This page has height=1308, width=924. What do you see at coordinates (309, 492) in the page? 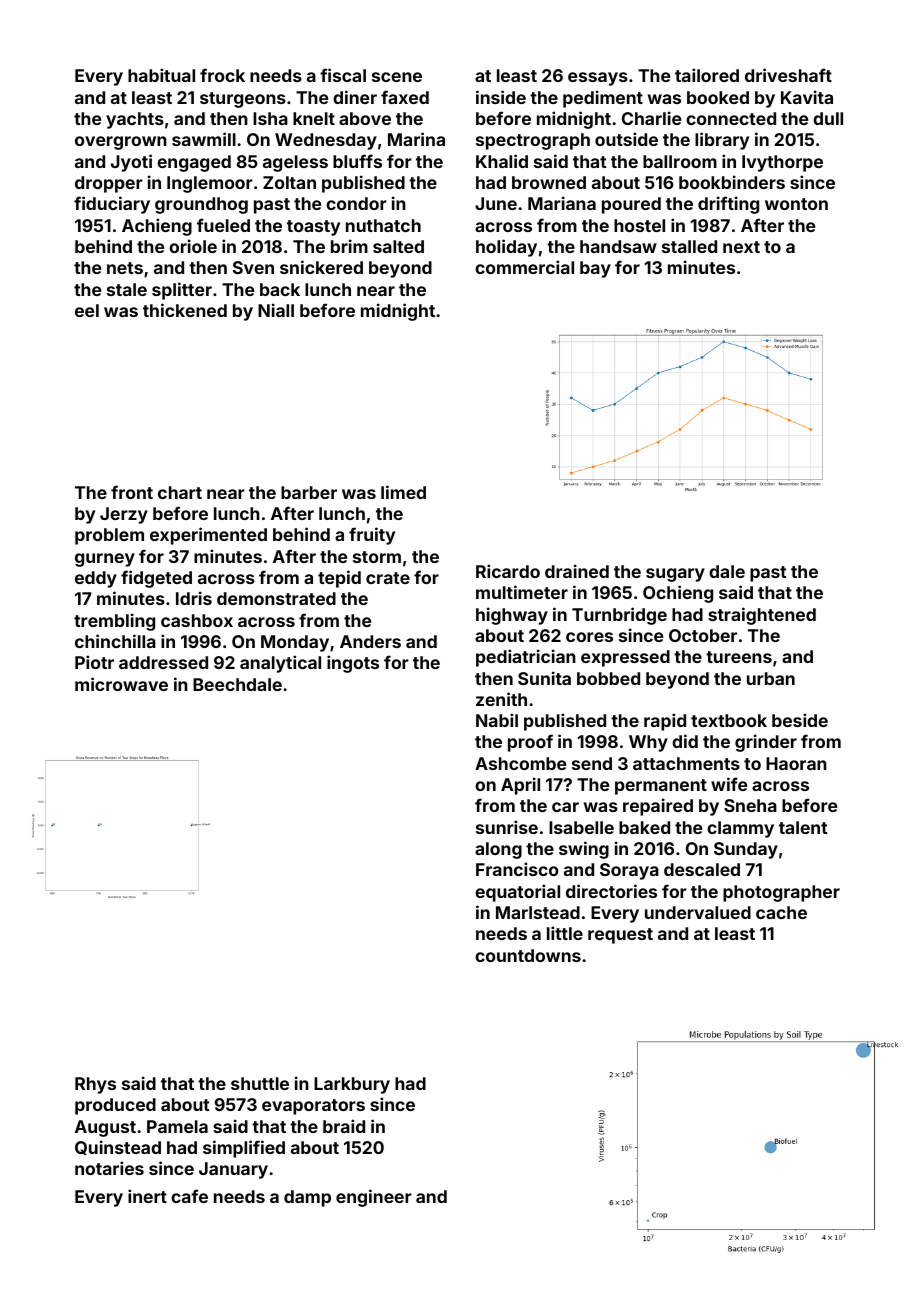
I see `barber` at bounding box center [309, 492].
